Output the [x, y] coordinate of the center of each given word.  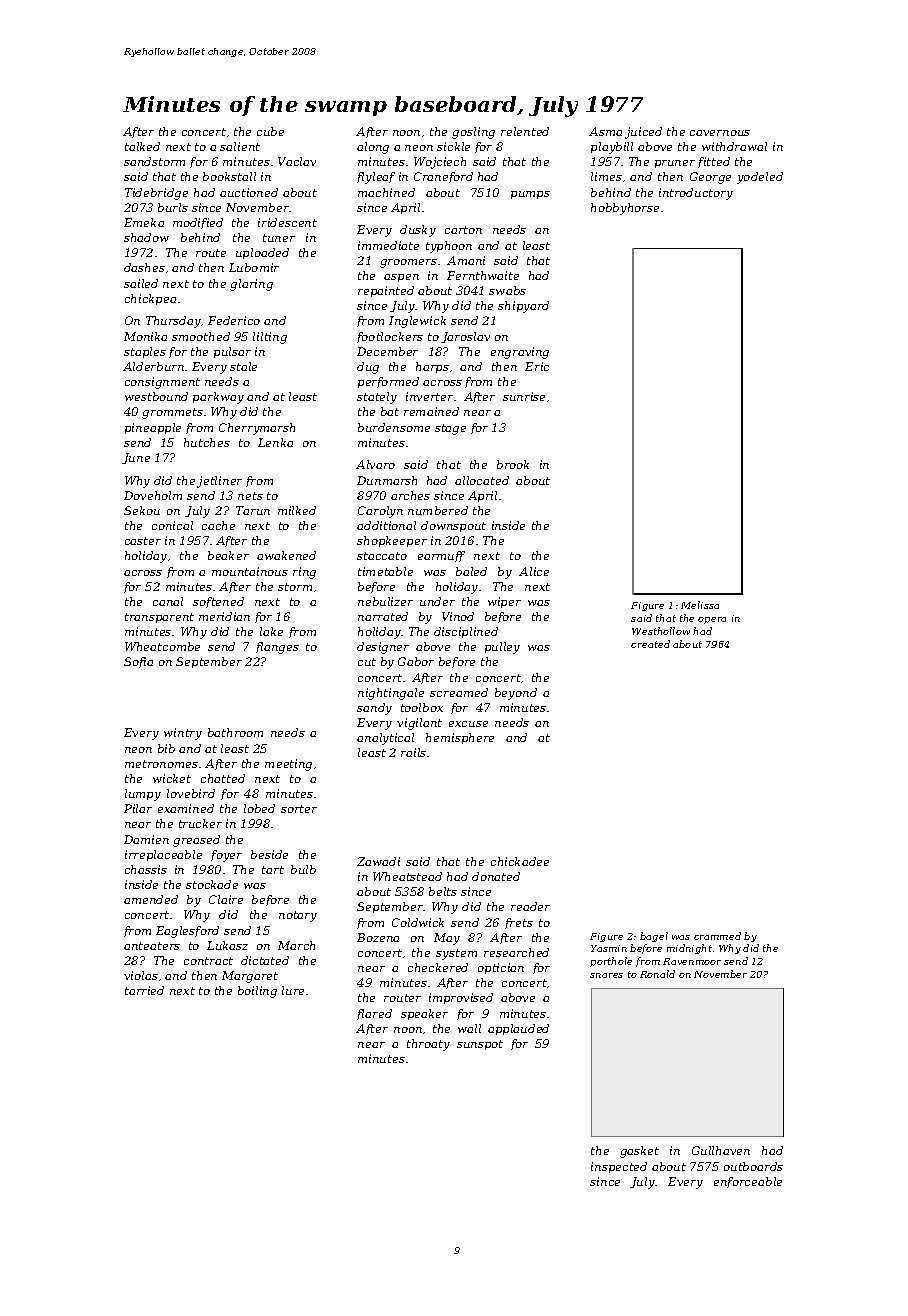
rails [413, 752]
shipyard [523, 307]
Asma [605, 131]
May [447, 939]
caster [143, 541]
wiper [504, 602]
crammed [717, 936]
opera [712, 620]
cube [270, 131]
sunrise [524, 396]
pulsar [232, 352]
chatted [223, 778]
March [296, 945]
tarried [144, 990]
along [373, 148]
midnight [689, 949]
